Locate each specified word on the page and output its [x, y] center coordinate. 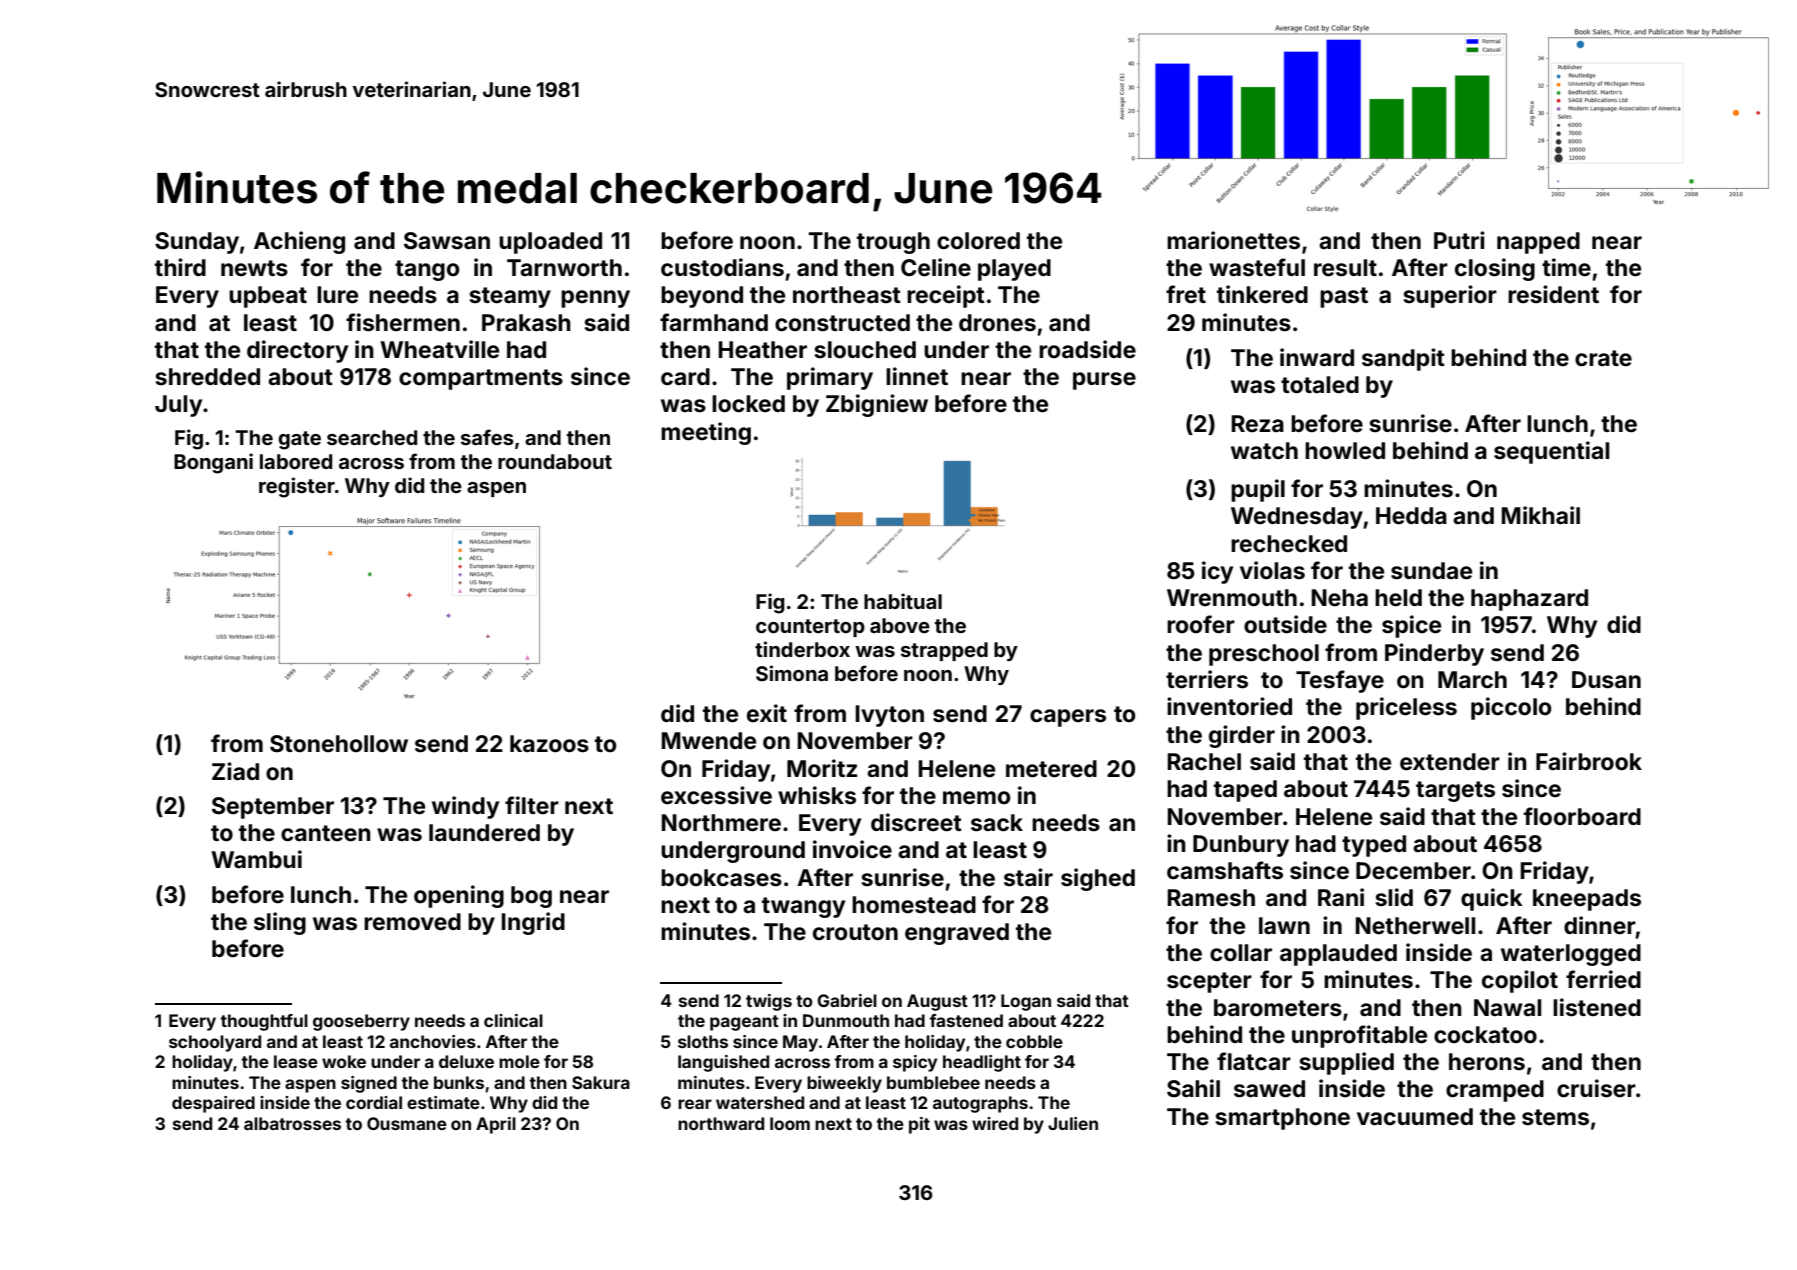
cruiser [1596, 1088]
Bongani [213, 463]
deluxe [466, 1061]
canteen [326, 833]
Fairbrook [1589, 761]
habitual [903, 601]
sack [997, 823]
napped [1538, 243]
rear [695, 1104]
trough [893, 243]
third [180, 267]
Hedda [1411, 516]
